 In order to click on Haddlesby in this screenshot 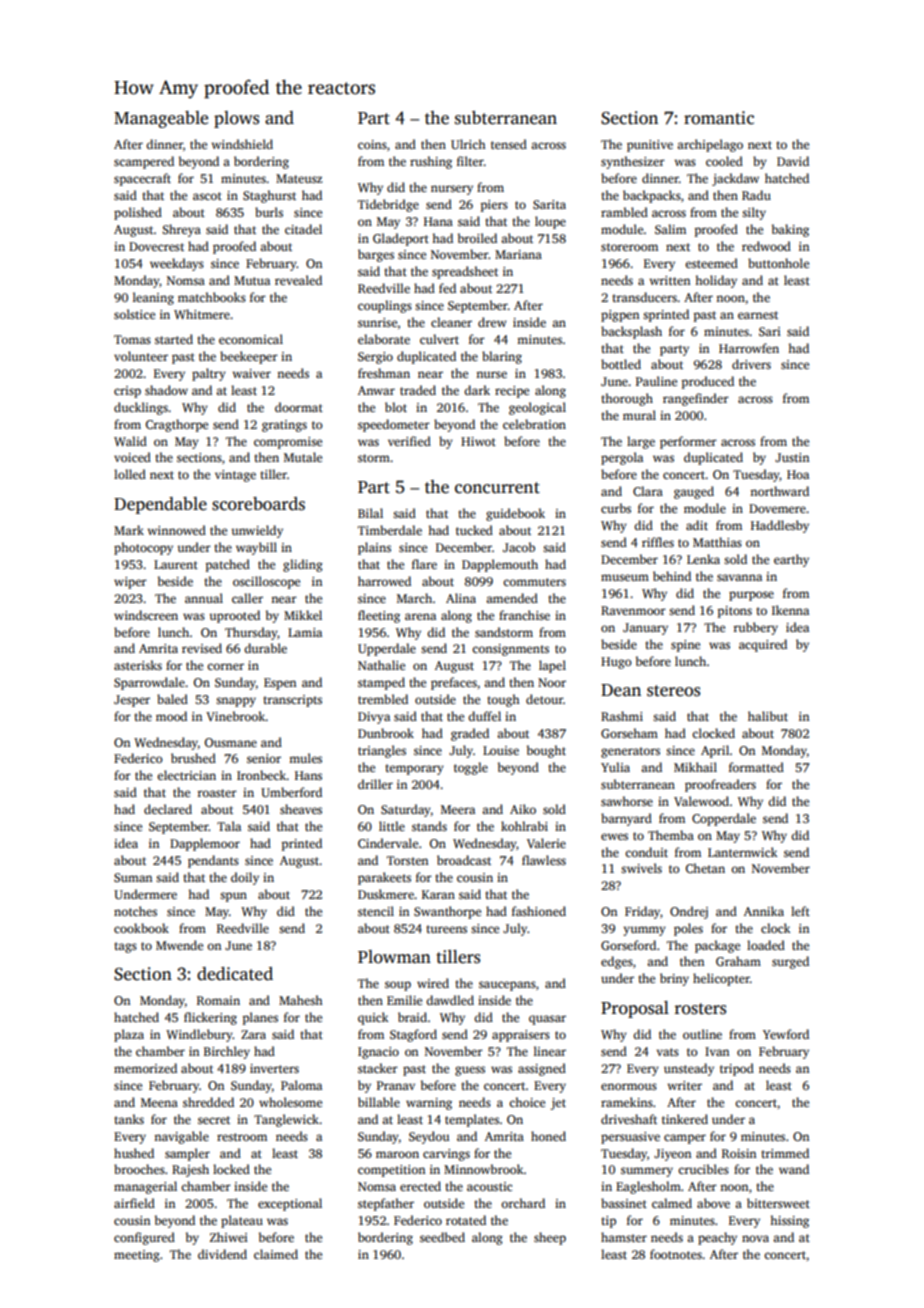, I will do `click(780, 526)`.
